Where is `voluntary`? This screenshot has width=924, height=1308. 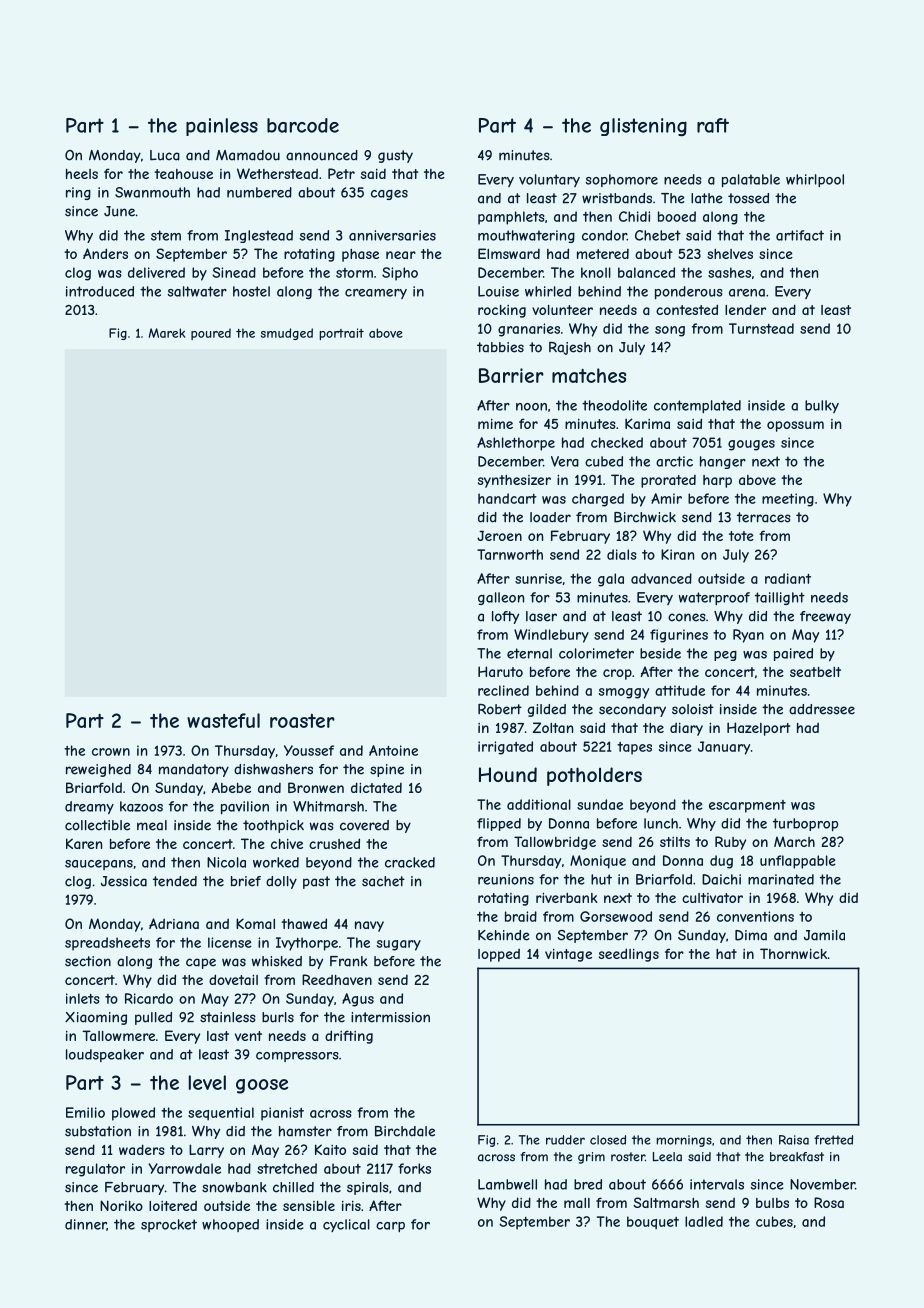
voluntary is located at coordinates (549, 180).
